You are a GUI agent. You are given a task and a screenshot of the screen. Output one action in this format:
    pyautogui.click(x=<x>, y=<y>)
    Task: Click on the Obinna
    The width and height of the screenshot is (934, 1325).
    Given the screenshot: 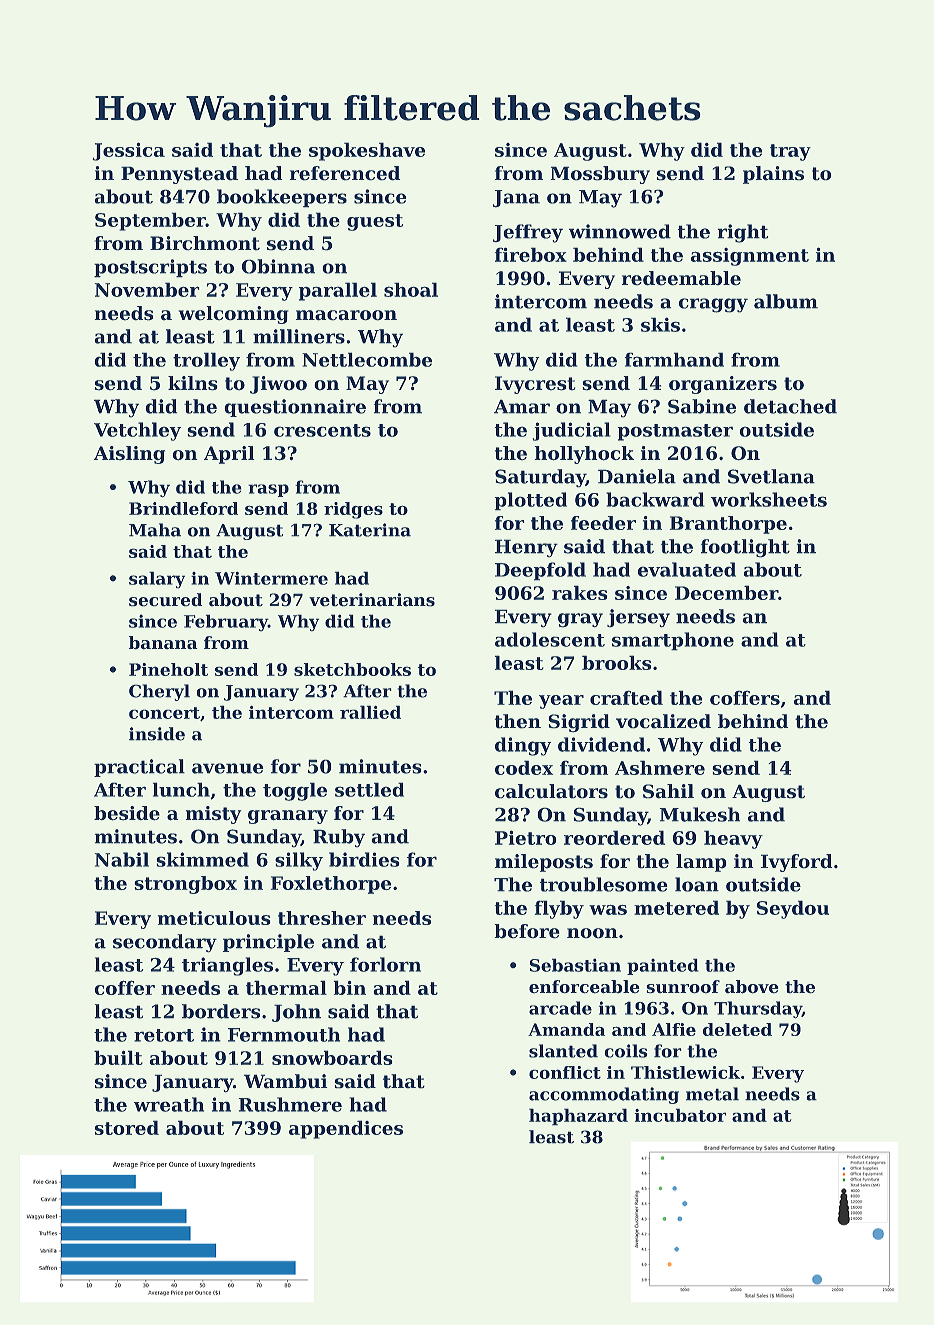 What is the action you would take?
    pyautogui.click(x=278, y=266)
